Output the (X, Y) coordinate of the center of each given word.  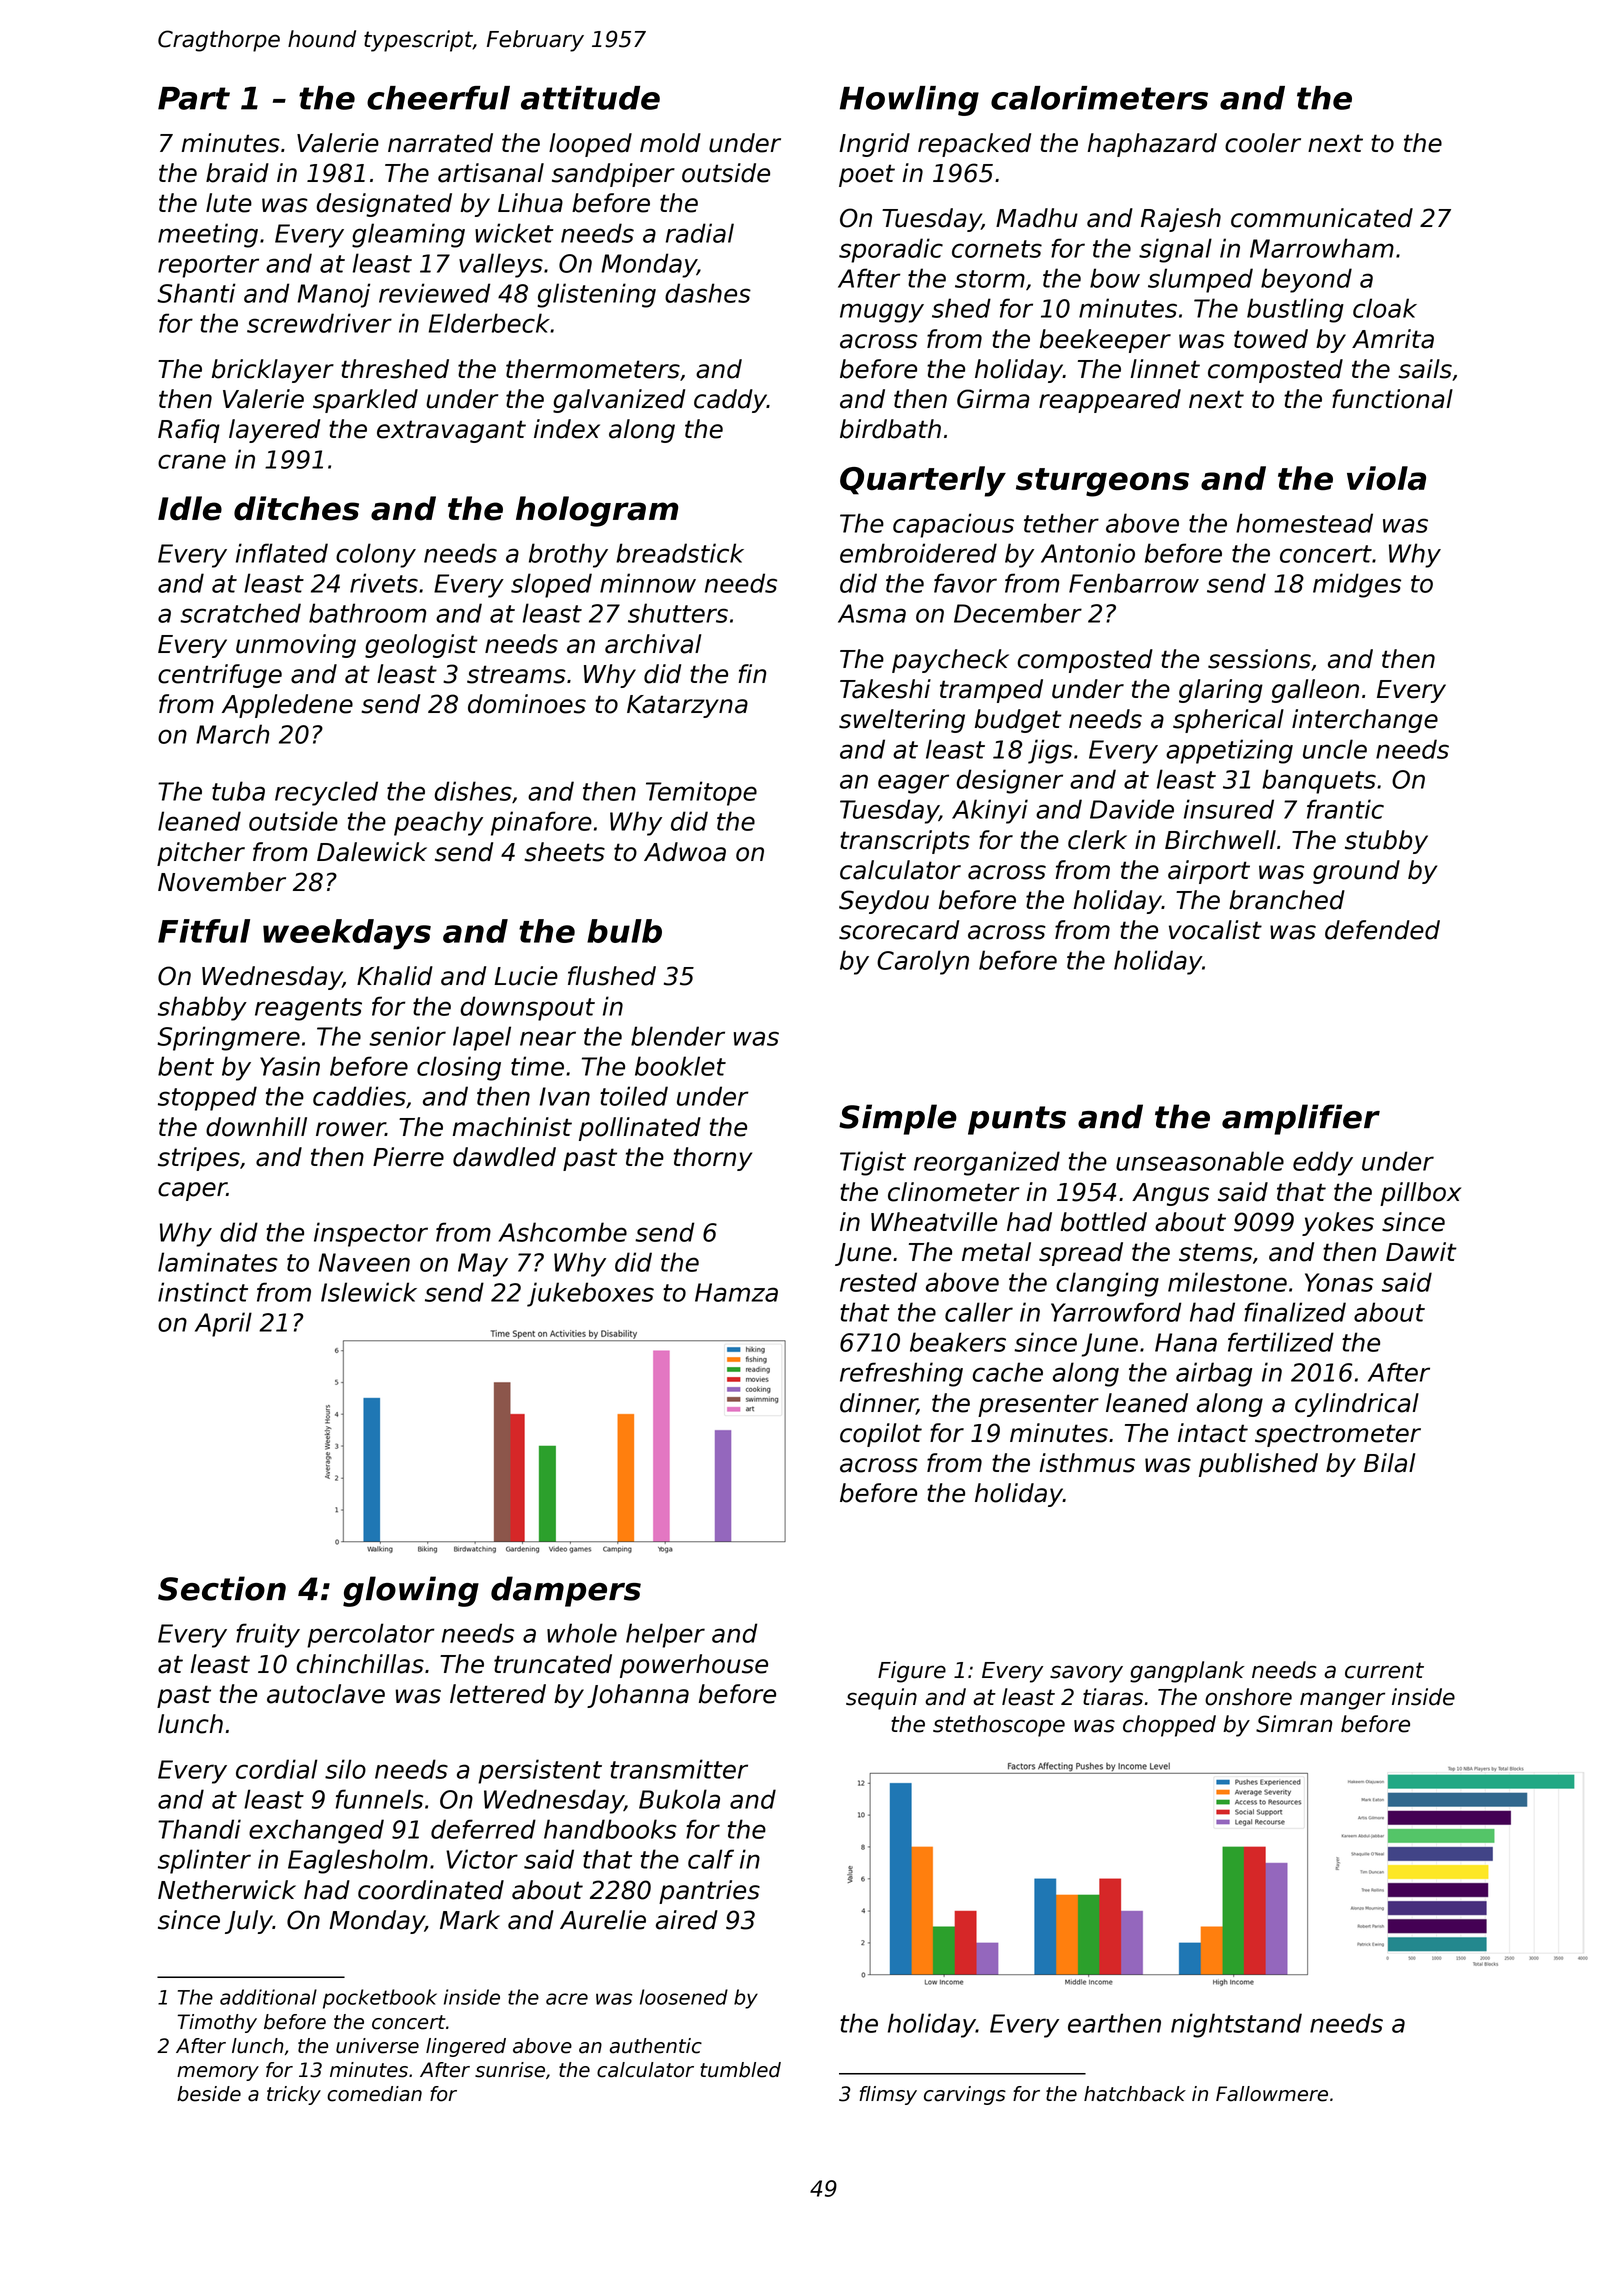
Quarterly (923, 481)
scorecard (899, 930)
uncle (1335, 749)
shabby (202, 1008)
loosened (684, 1997)
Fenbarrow (1134, 583)
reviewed (434, 293)
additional (268, 1997)
